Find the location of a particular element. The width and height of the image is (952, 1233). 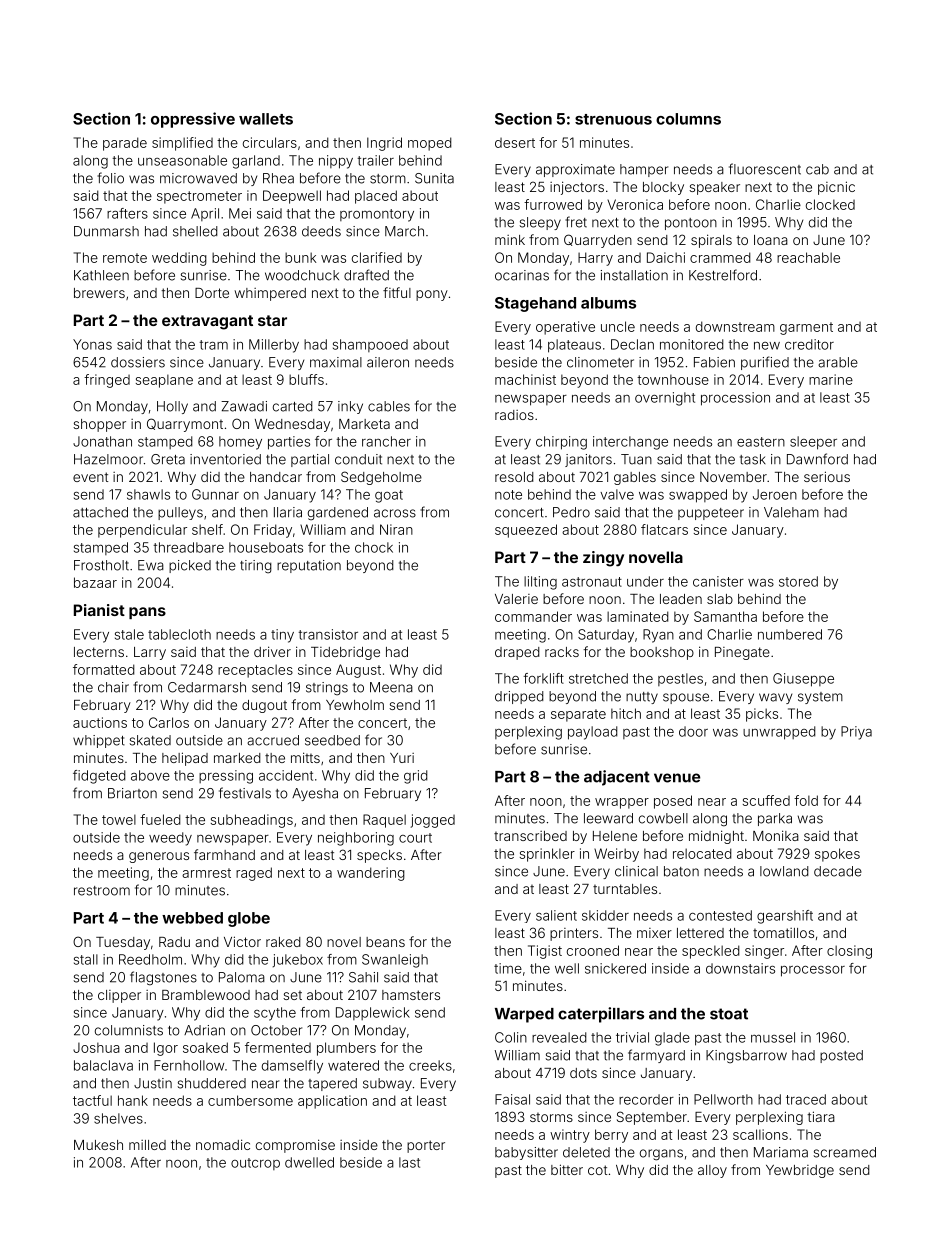

oppressive is located at coordinates (193, 120).
